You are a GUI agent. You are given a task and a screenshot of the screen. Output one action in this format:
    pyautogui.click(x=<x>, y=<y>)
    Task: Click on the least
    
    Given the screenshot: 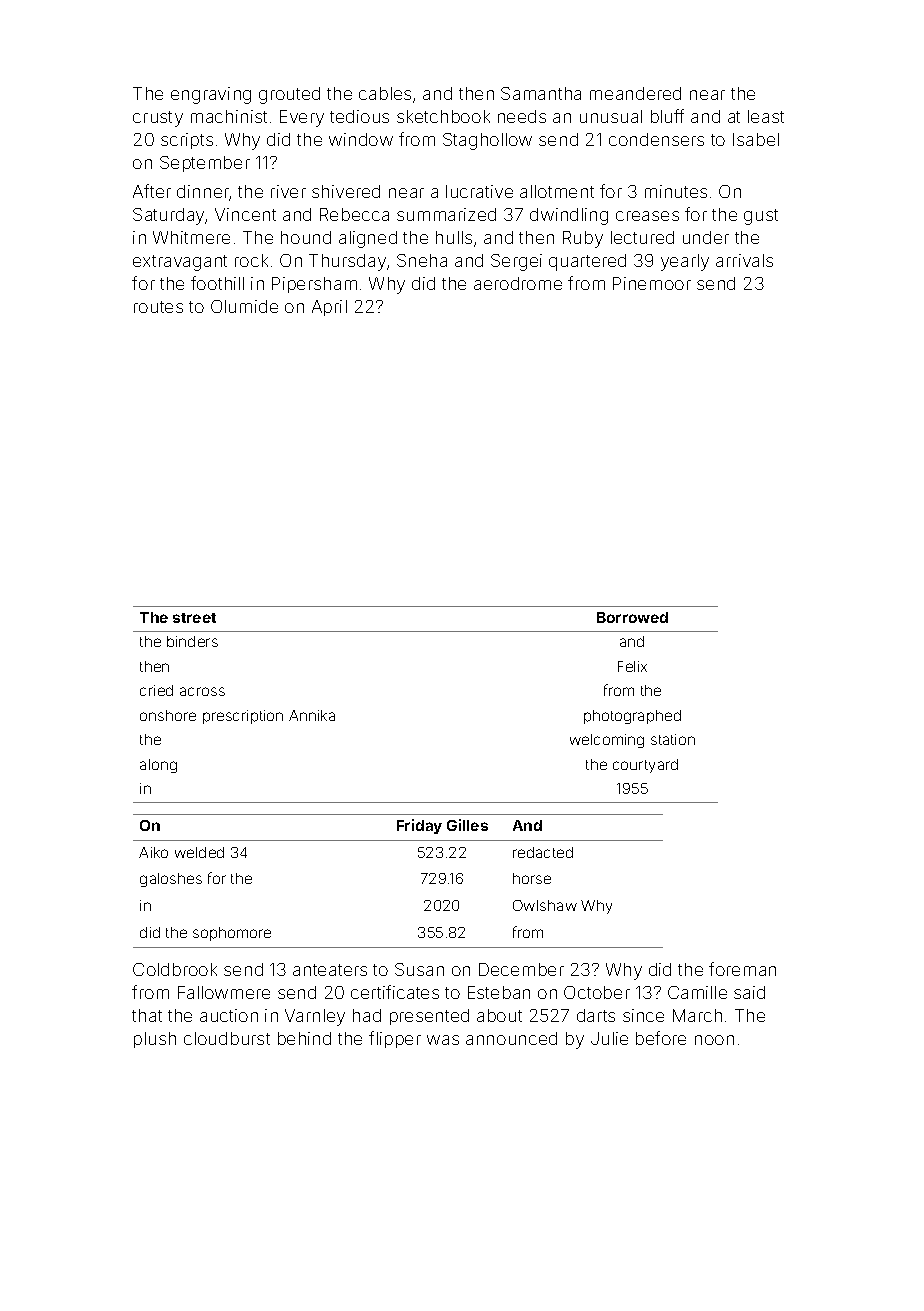 What is the action you would take?
    pyautogui.click(x=766, y=116)
